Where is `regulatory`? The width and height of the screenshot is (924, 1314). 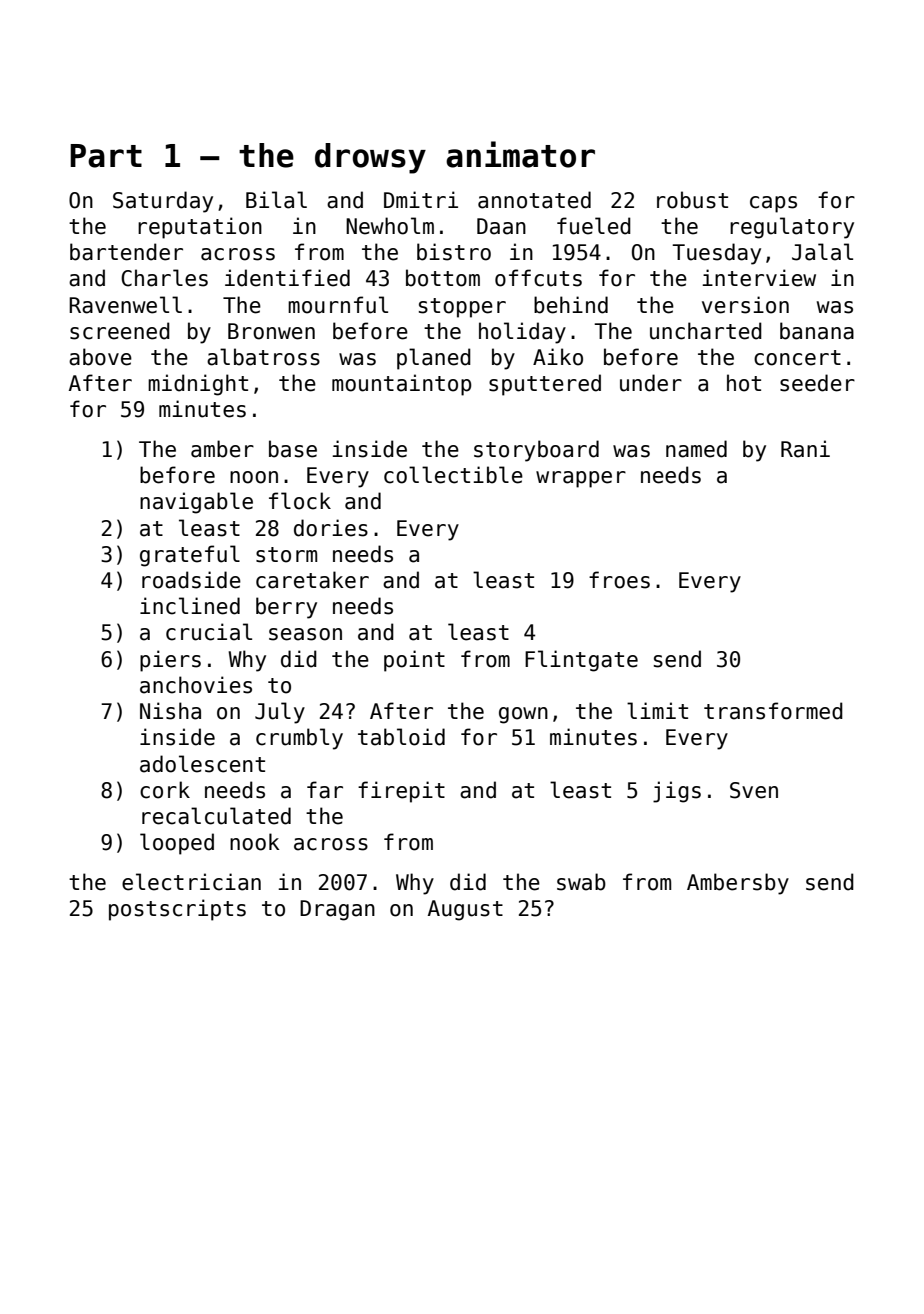 regulatory is located at coordinates (792, 228).
